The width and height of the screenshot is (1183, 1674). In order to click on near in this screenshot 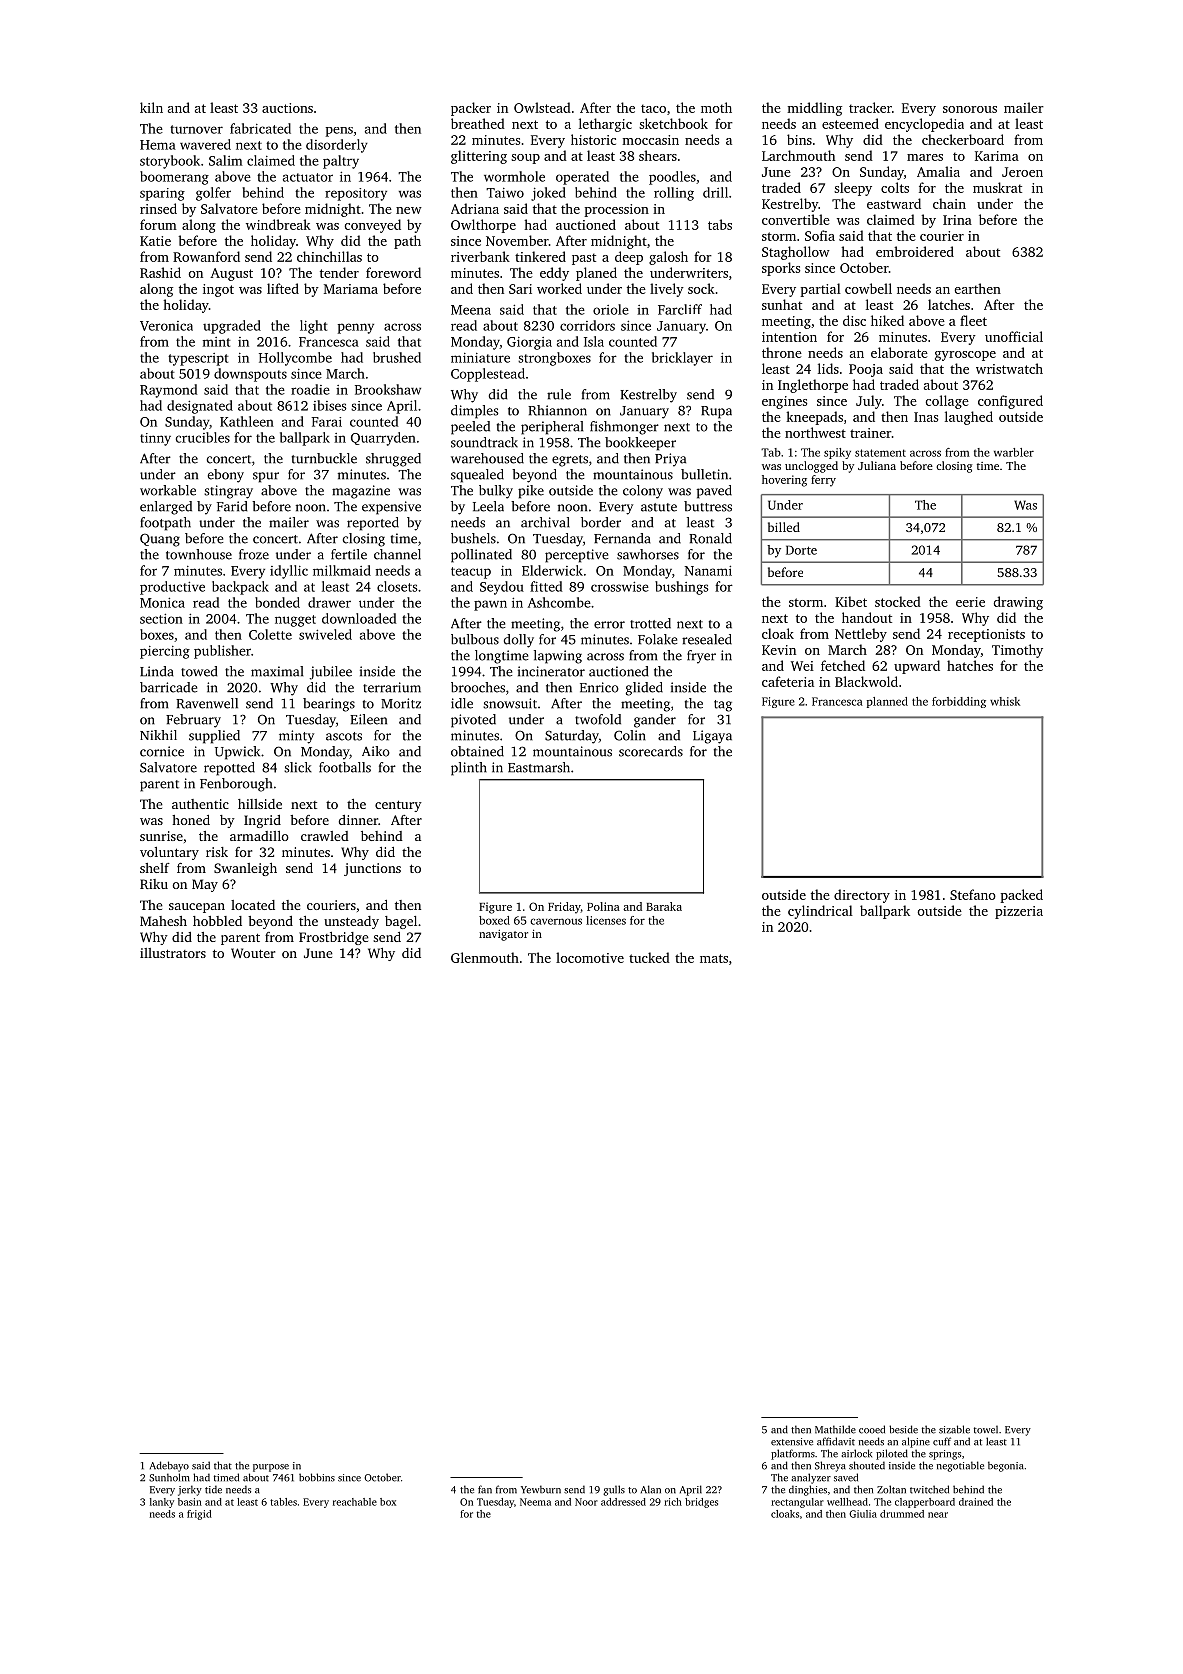, I will do `click(938, 1515)`.
